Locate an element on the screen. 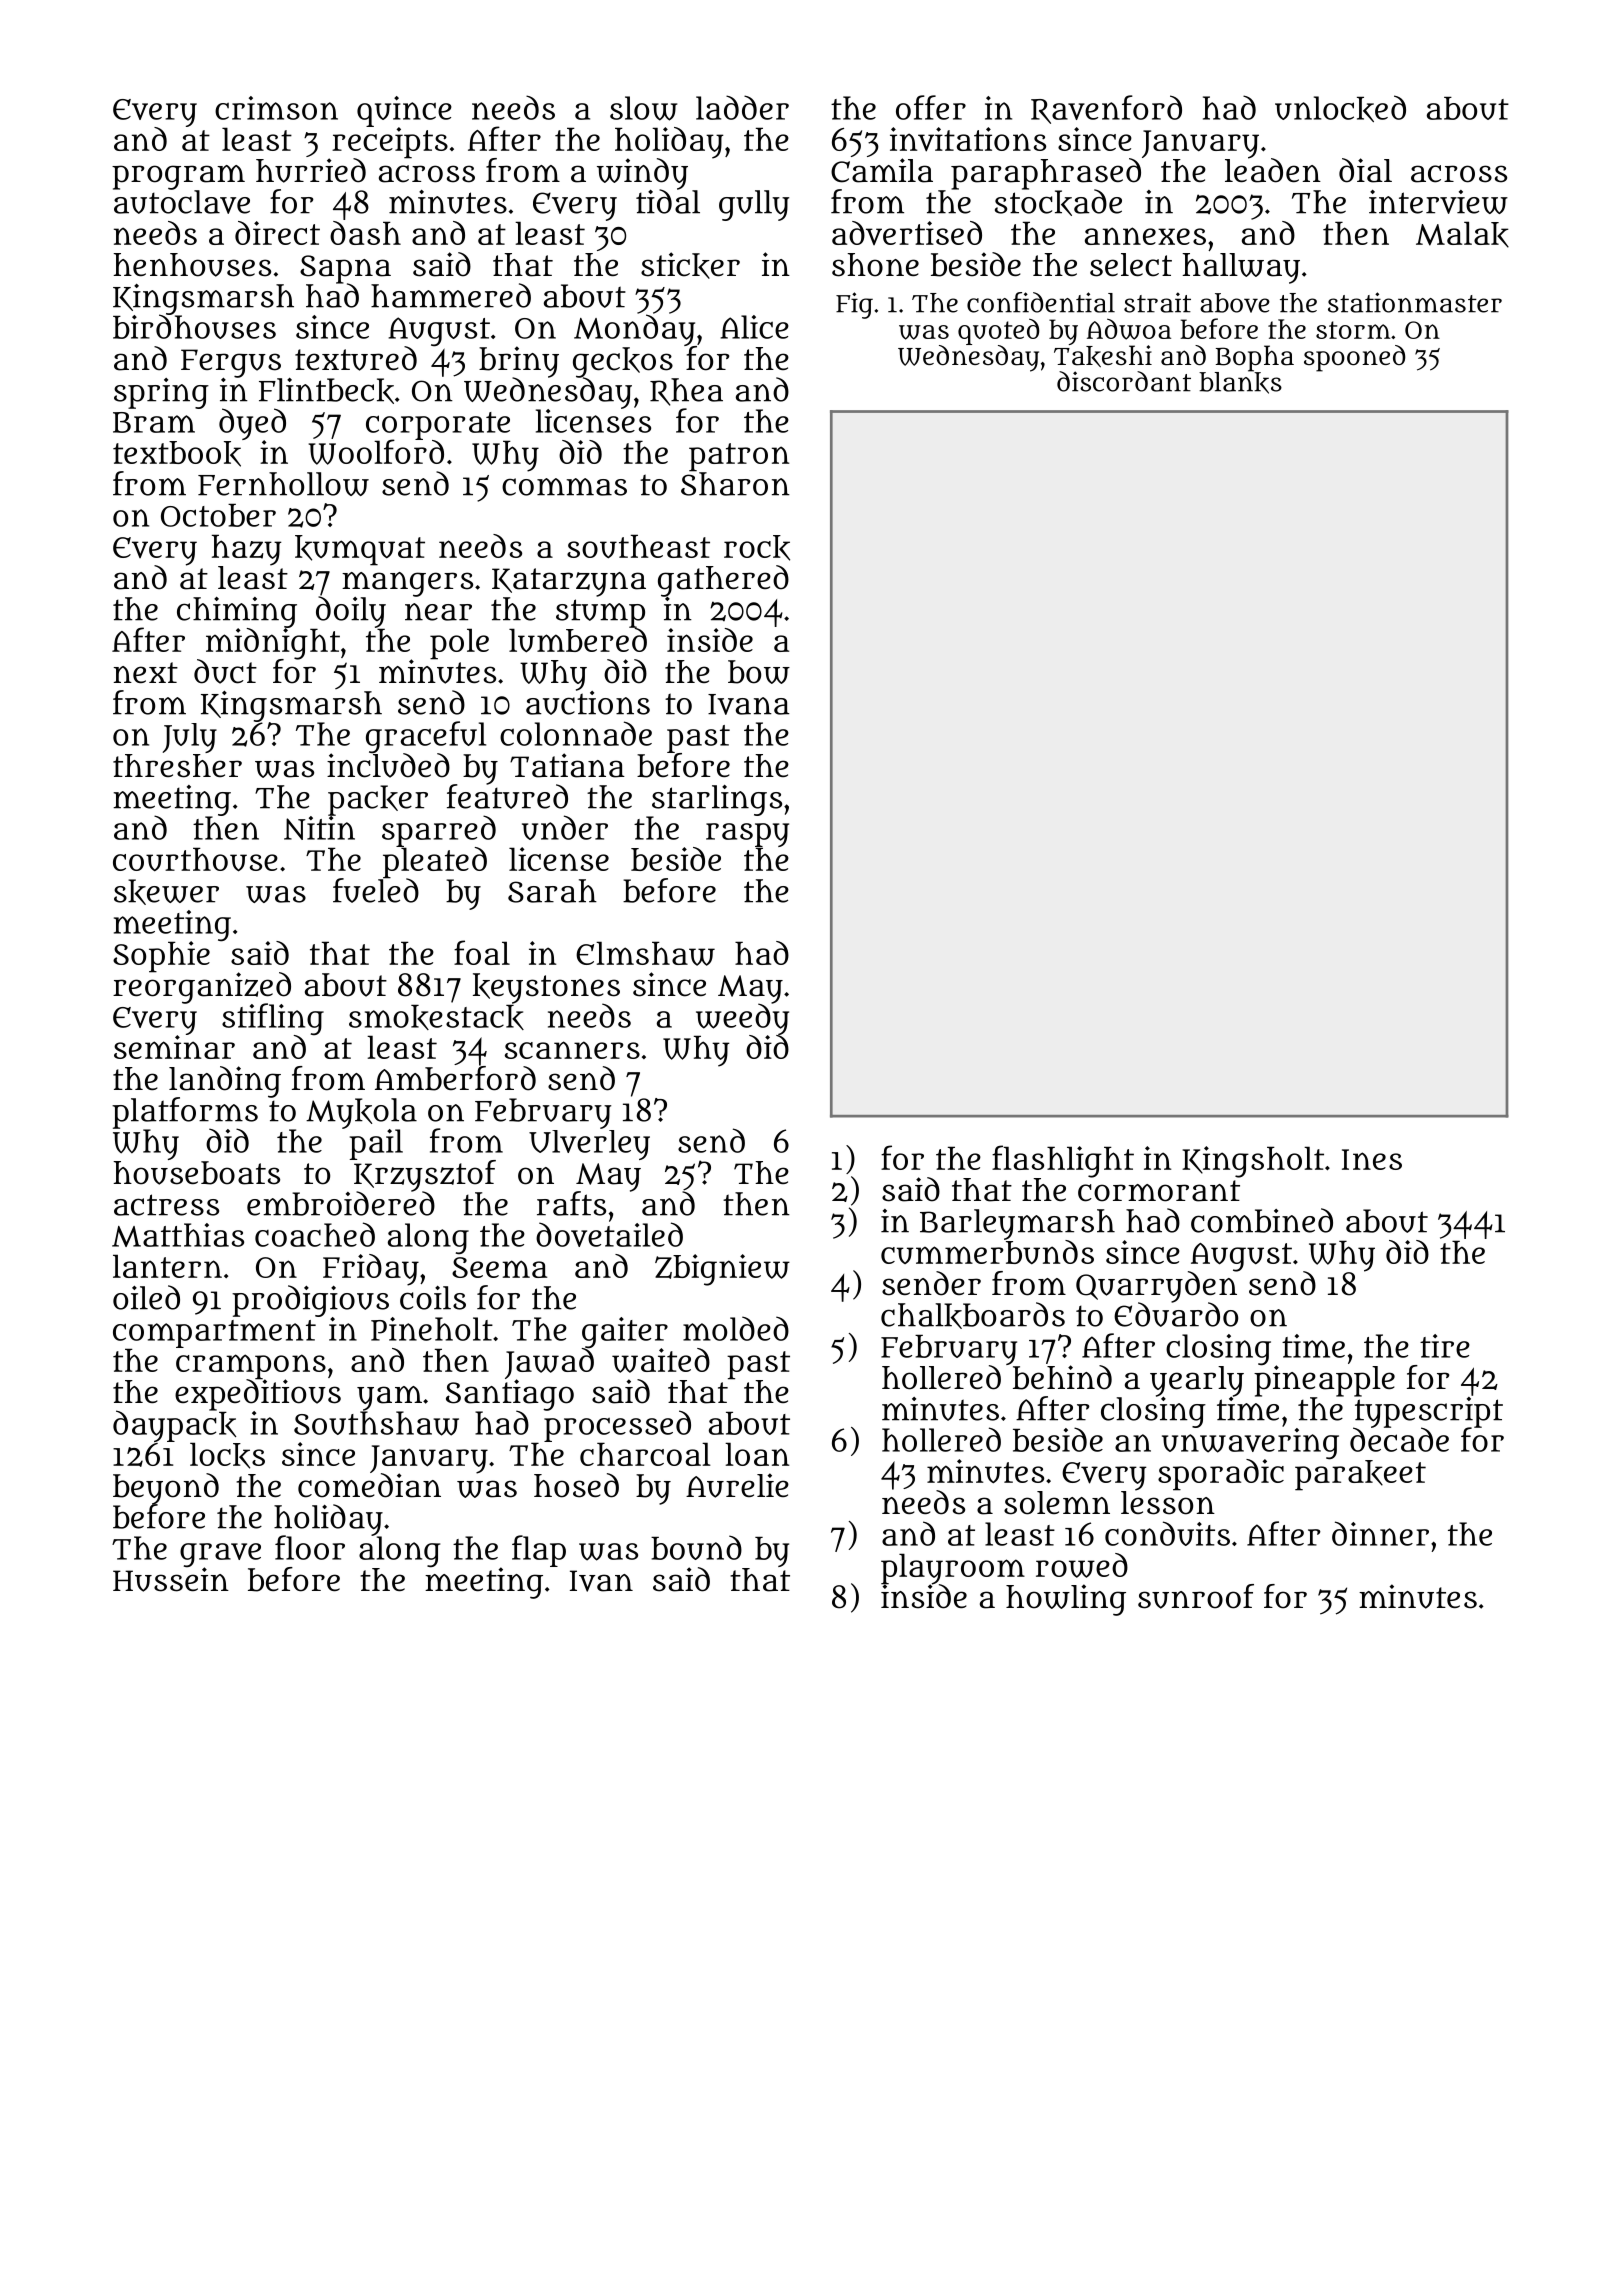  leaden is located at coordinates (1273, 170).
